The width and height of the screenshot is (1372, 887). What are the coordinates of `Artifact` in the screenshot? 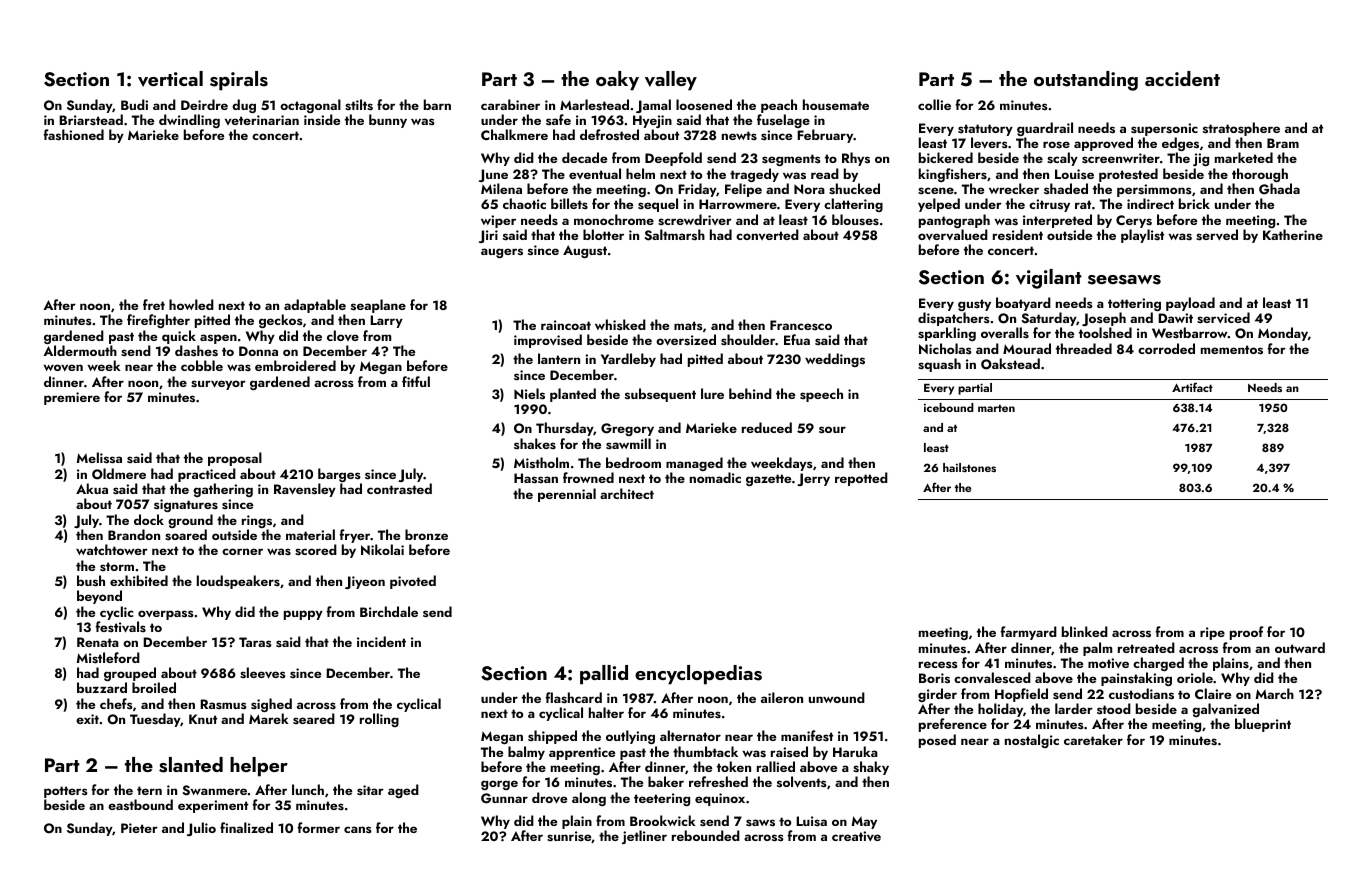 It's located at (1192, 387).
